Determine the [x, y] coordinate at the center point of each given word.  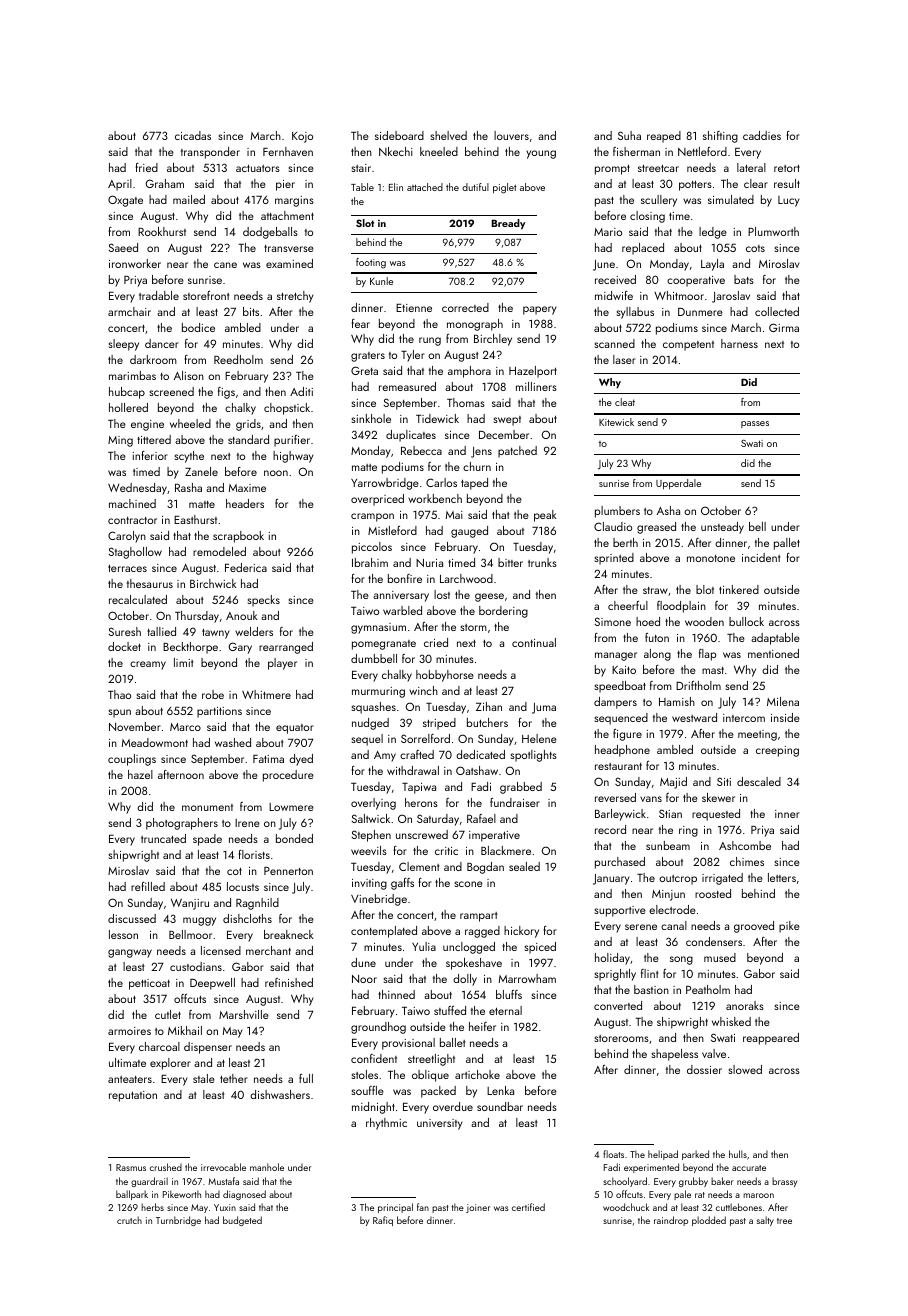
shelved [449, 135]
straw [655, 590]
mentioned [773, 653]
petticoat [149, 984]
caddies [762, 135]
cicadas [193, 135]
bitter [510, 562]
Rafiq [383, 1221]
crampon [372, 517]
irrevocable [223, 1167]
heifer [482, 1026]
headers [245, 503]
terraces [127, 568]
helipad [663, 1155]
